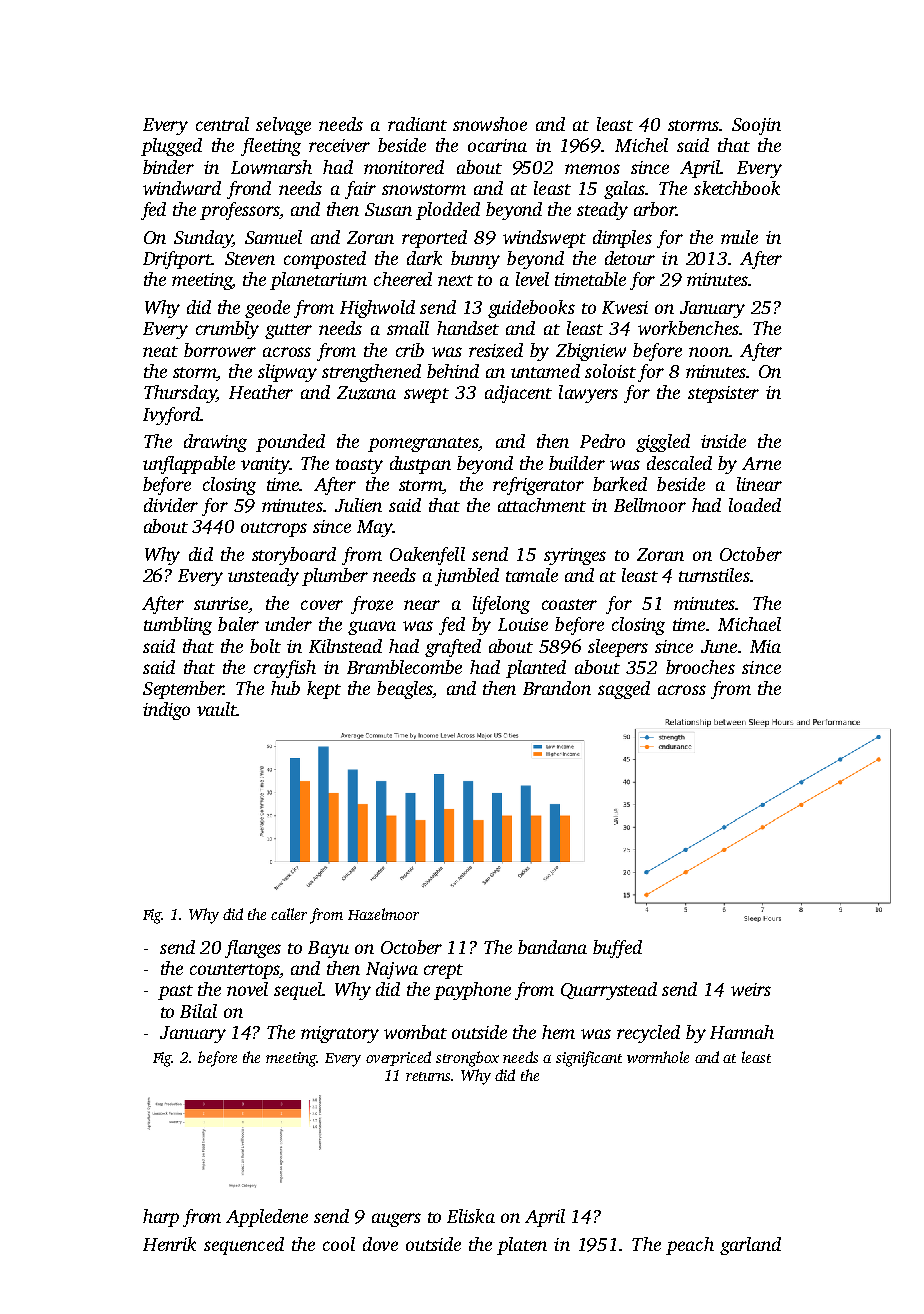 Image resolution: width=924 pixels, height=1314 pixels. I want to click on Henrik, so click(169, 1244).
